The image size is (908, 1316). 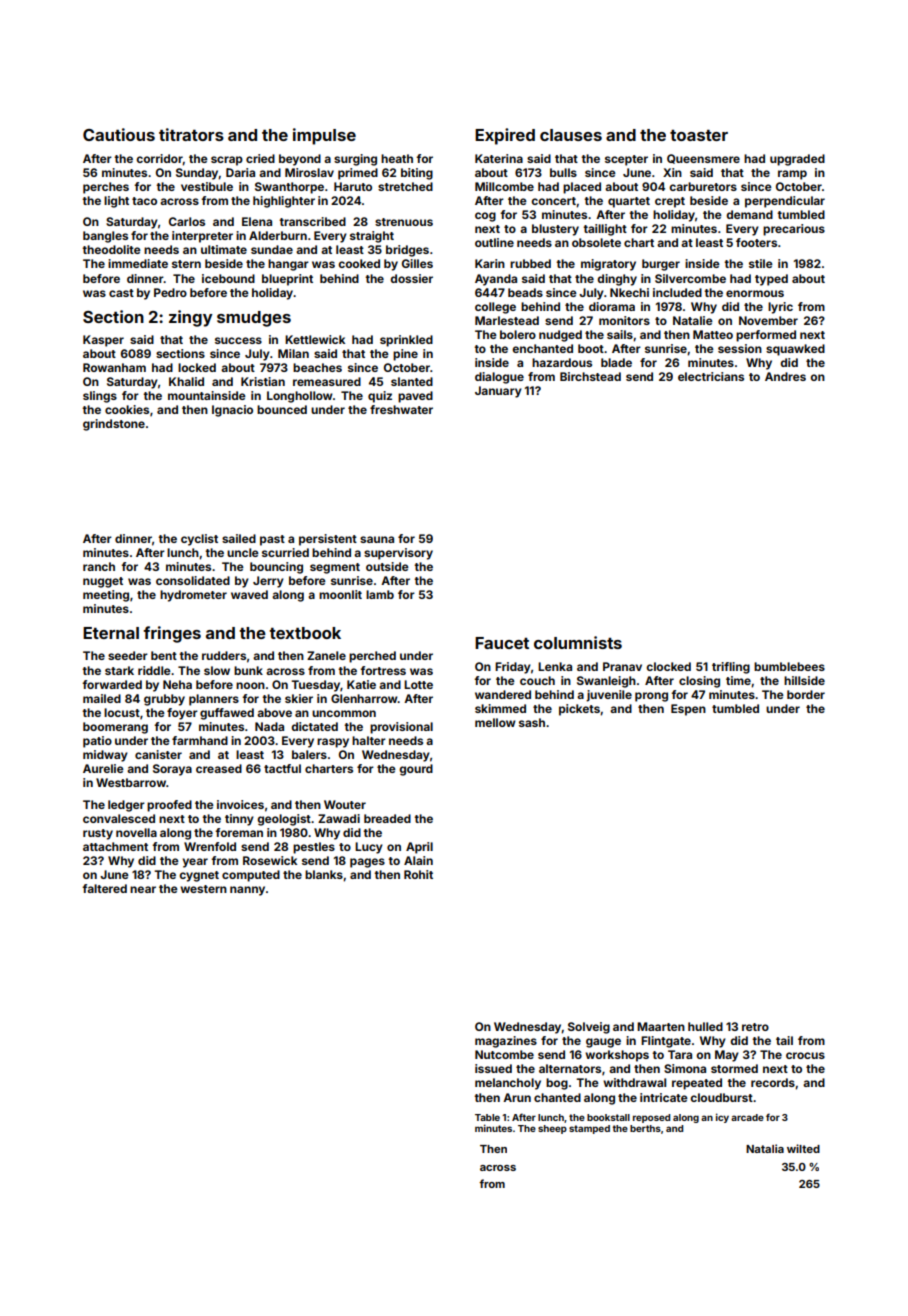 What do you see at coordinates (688, 710) in the page?
I see `Espen` at bounding box center [688, 710].
